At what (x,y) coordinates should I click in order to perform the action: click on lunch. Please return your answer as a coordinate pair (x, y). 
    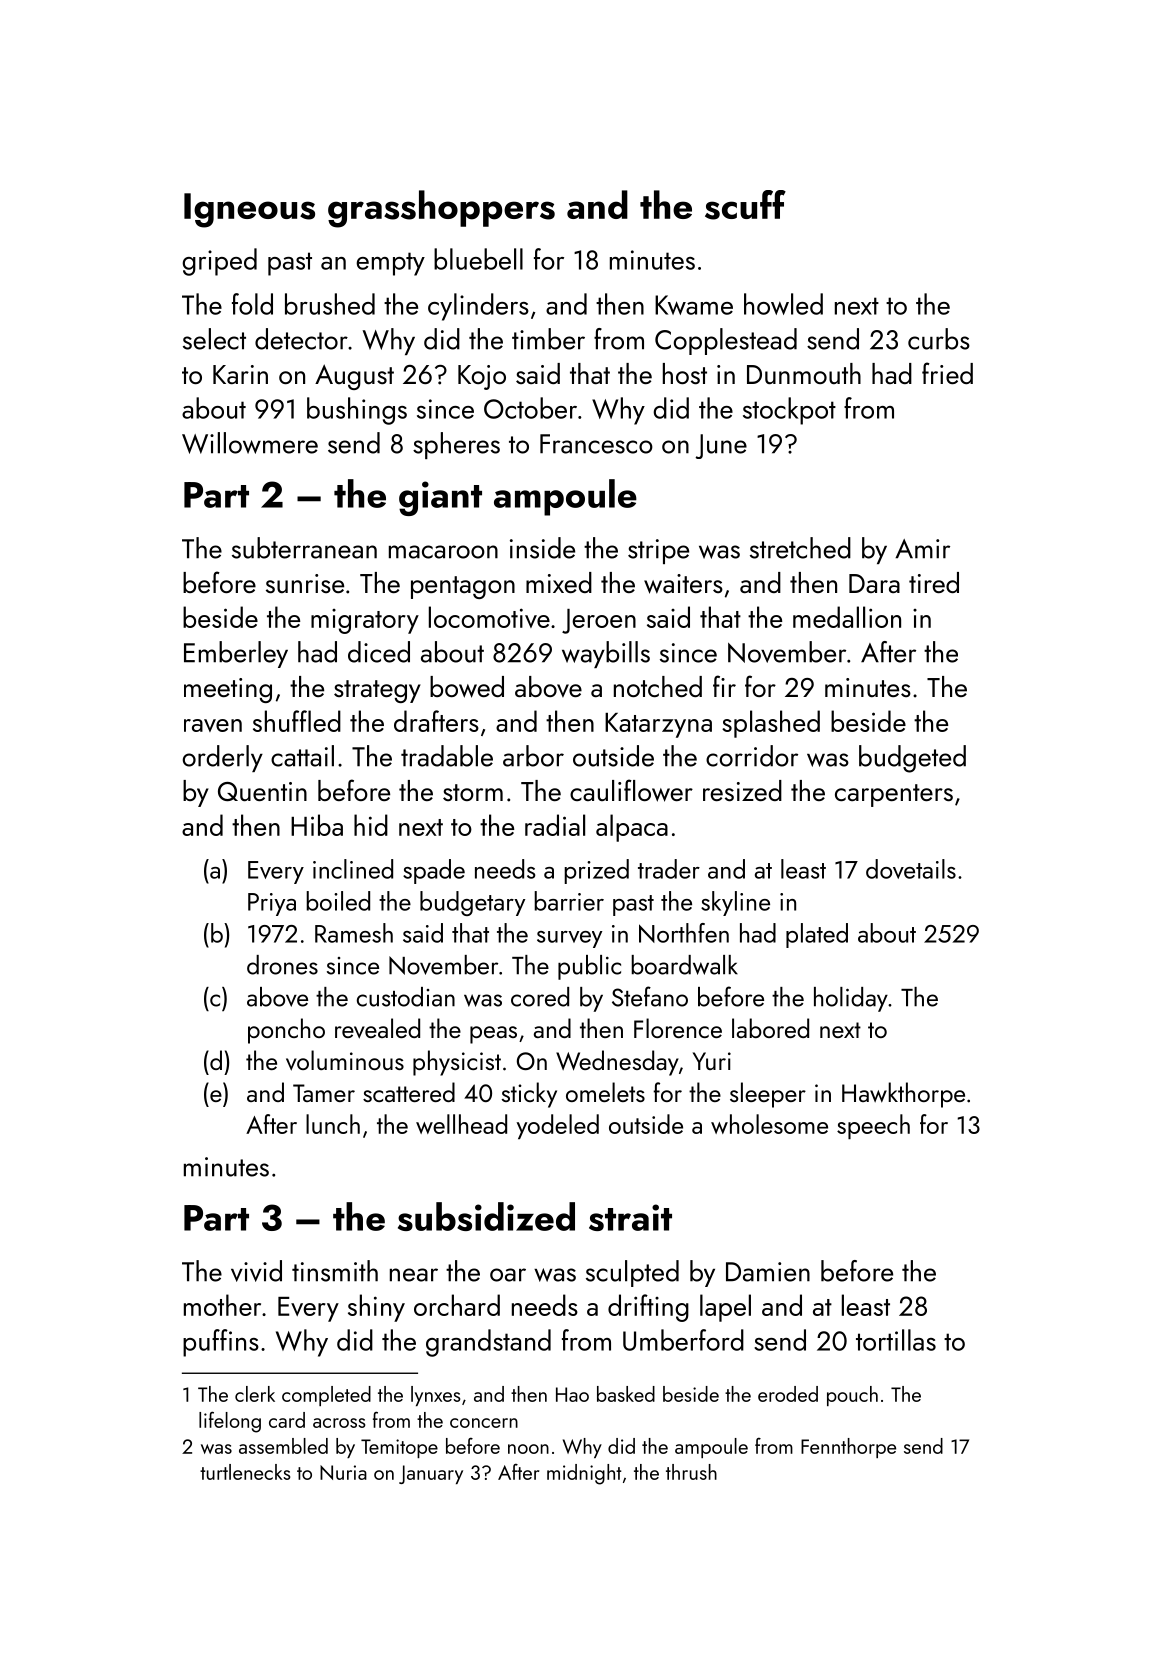
    Looking at the image, I should click on (333, 1124).
